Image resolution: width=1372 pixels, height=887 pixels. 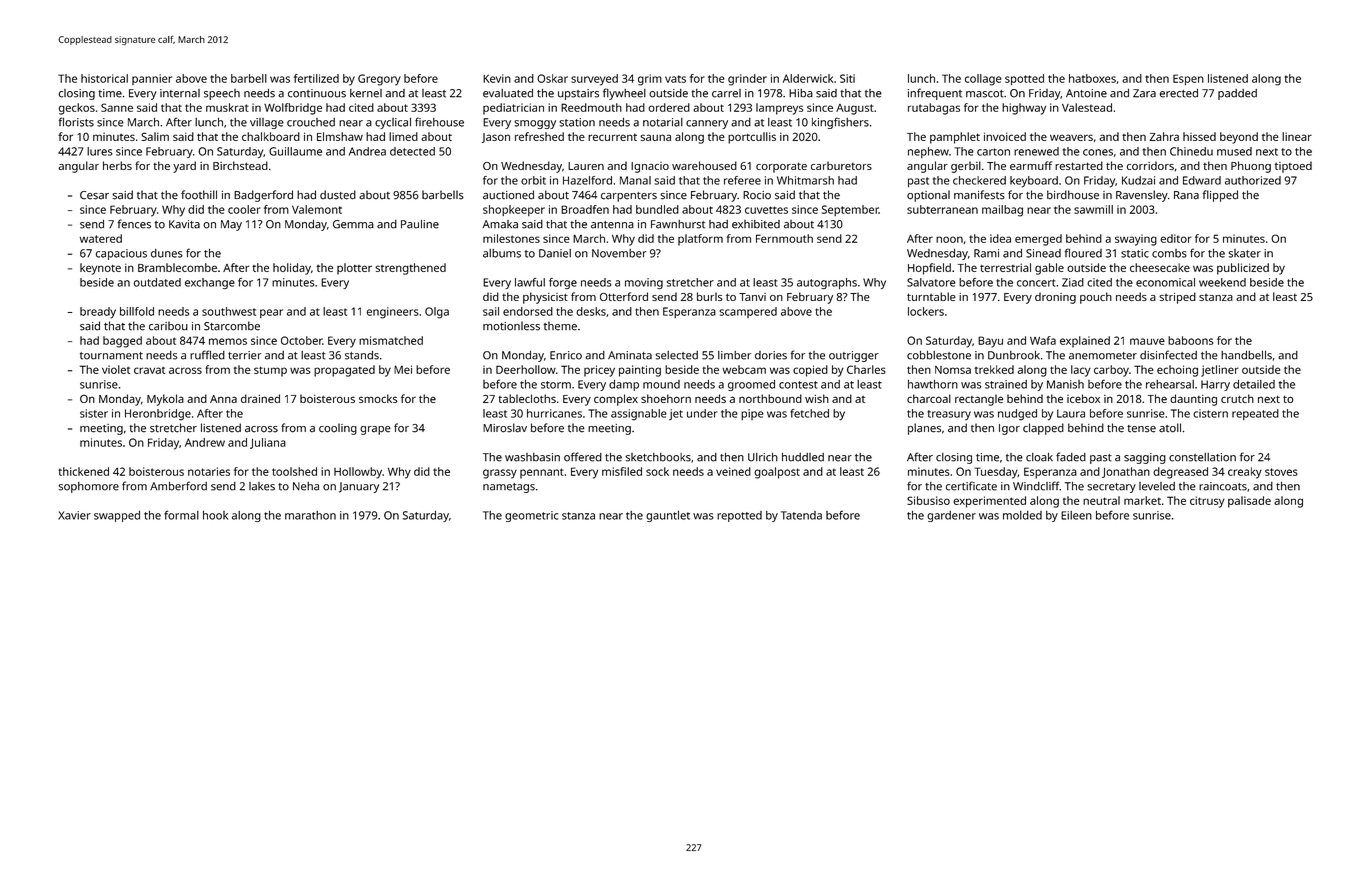 I want to click on Xavier, so click(x=74, y=515).
